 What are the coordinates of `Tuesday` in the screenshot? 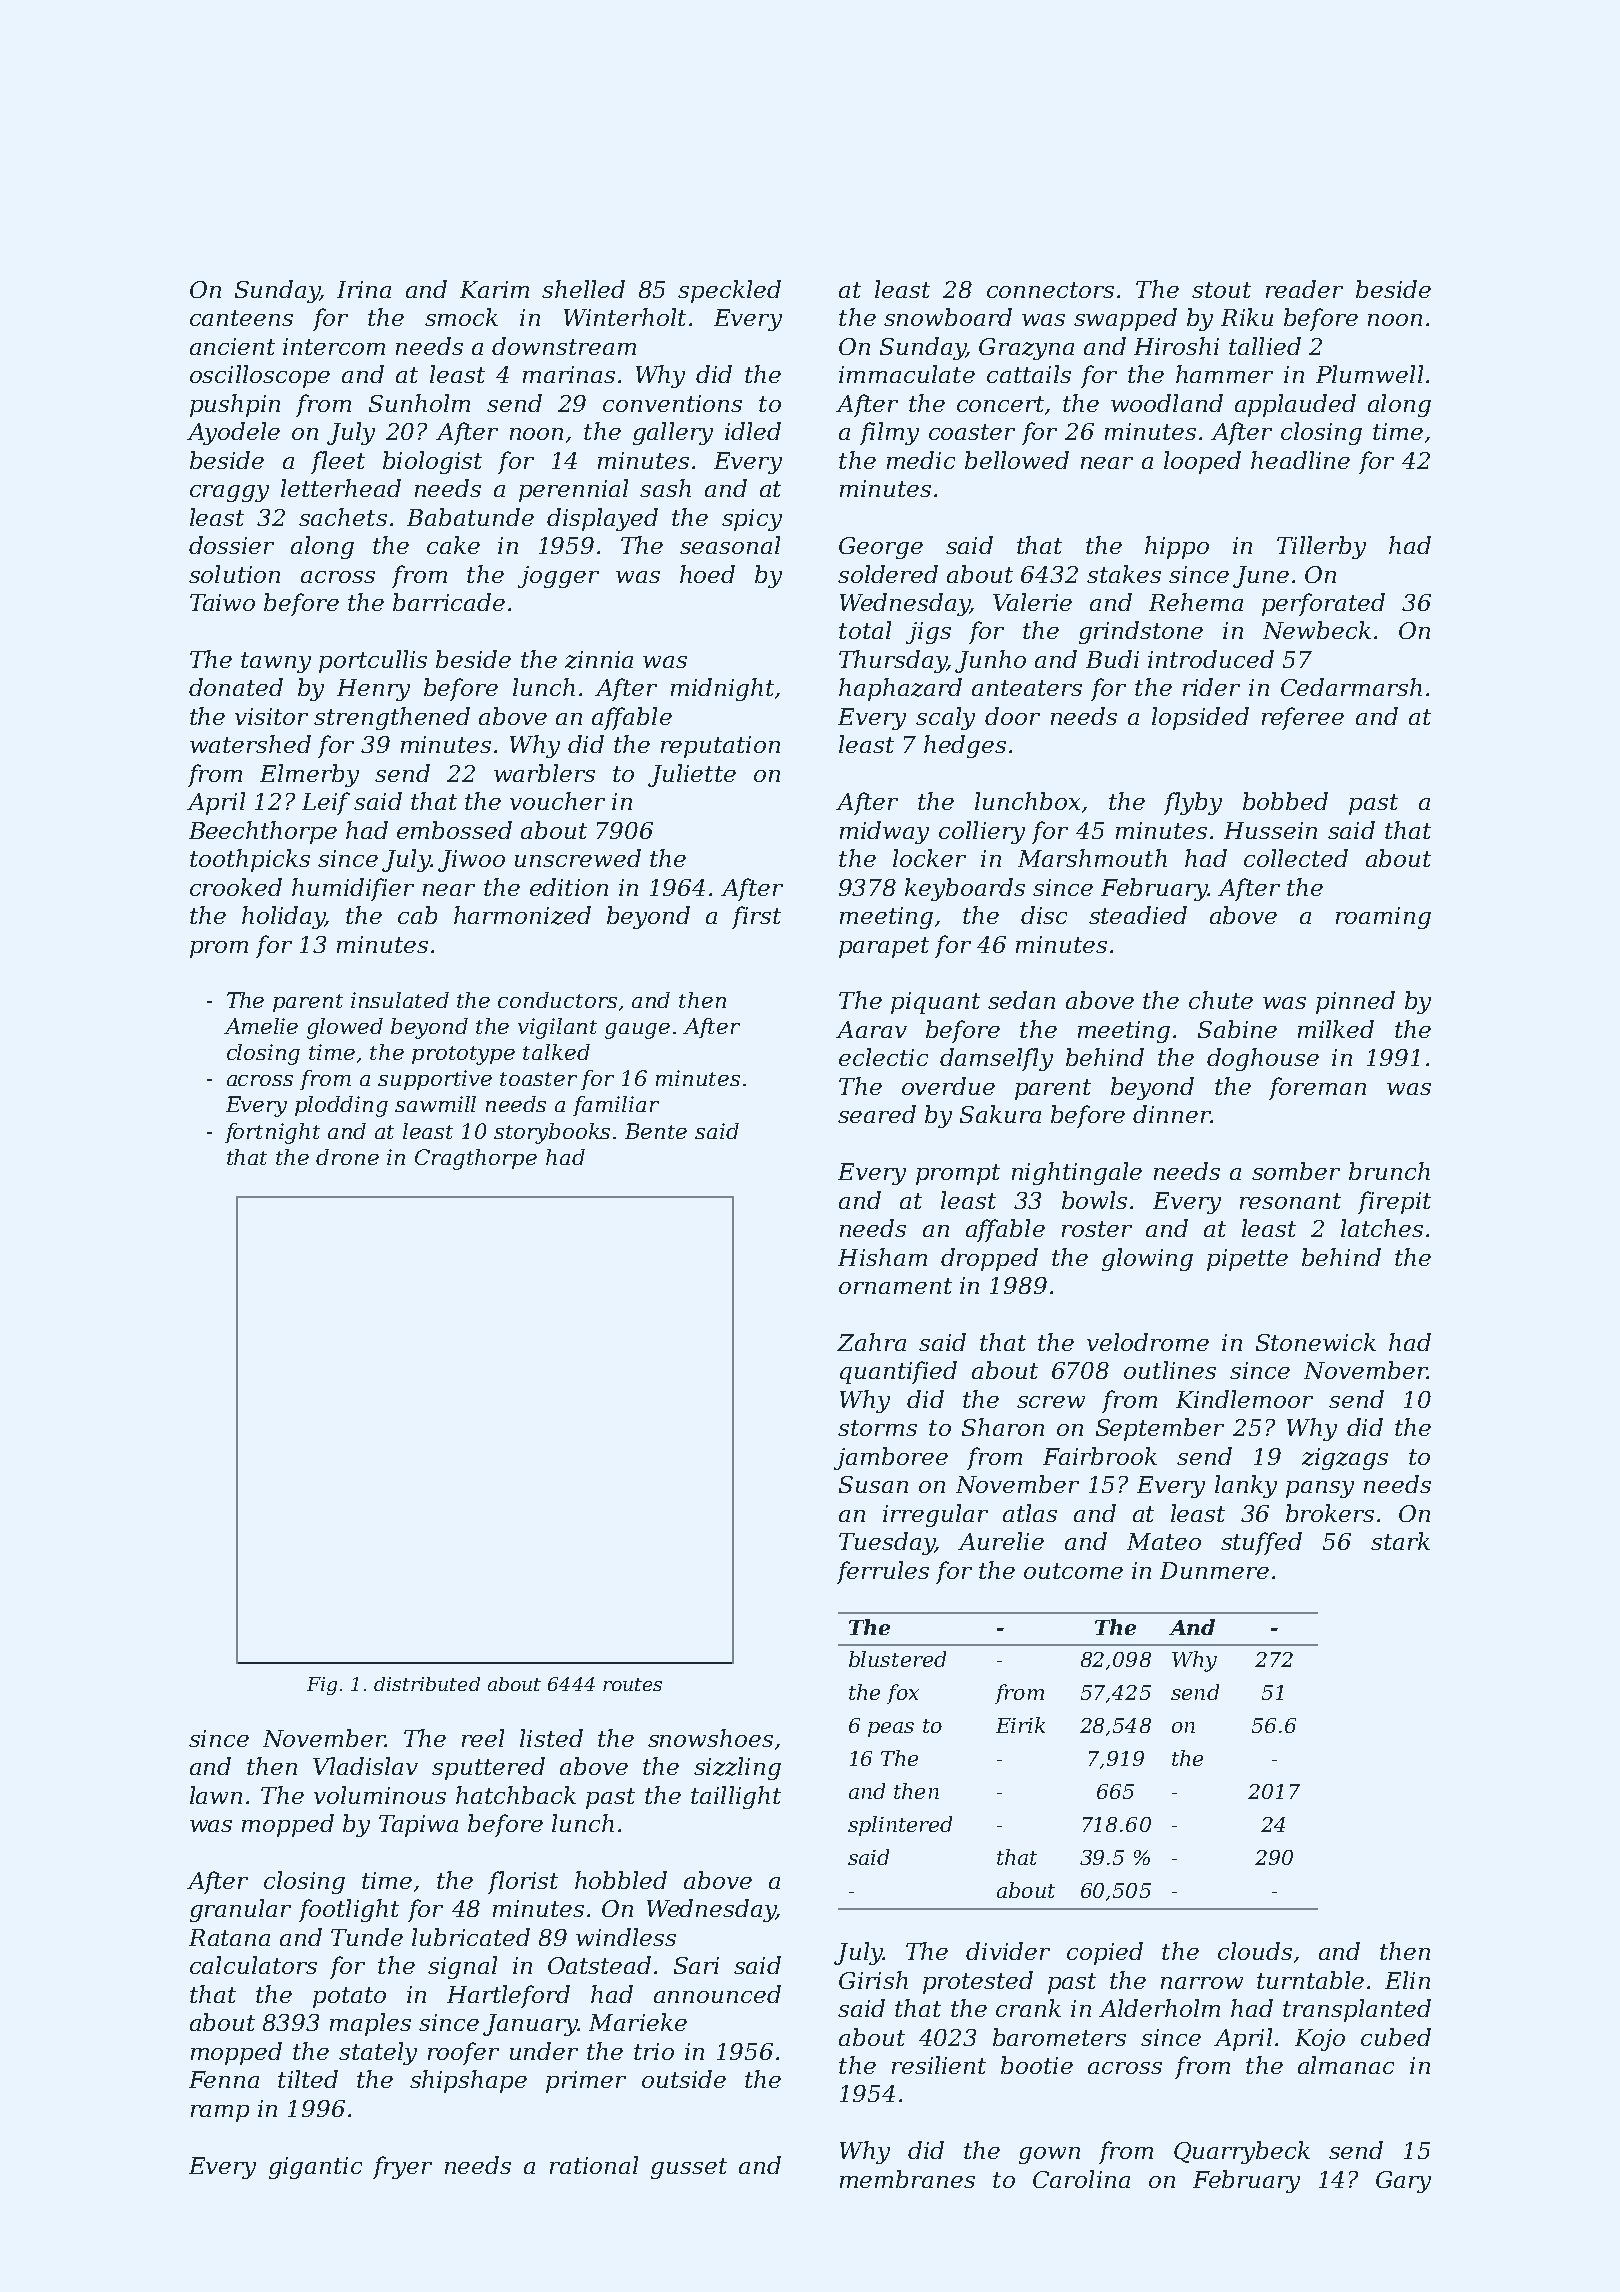 It's located at (887, 1543).
